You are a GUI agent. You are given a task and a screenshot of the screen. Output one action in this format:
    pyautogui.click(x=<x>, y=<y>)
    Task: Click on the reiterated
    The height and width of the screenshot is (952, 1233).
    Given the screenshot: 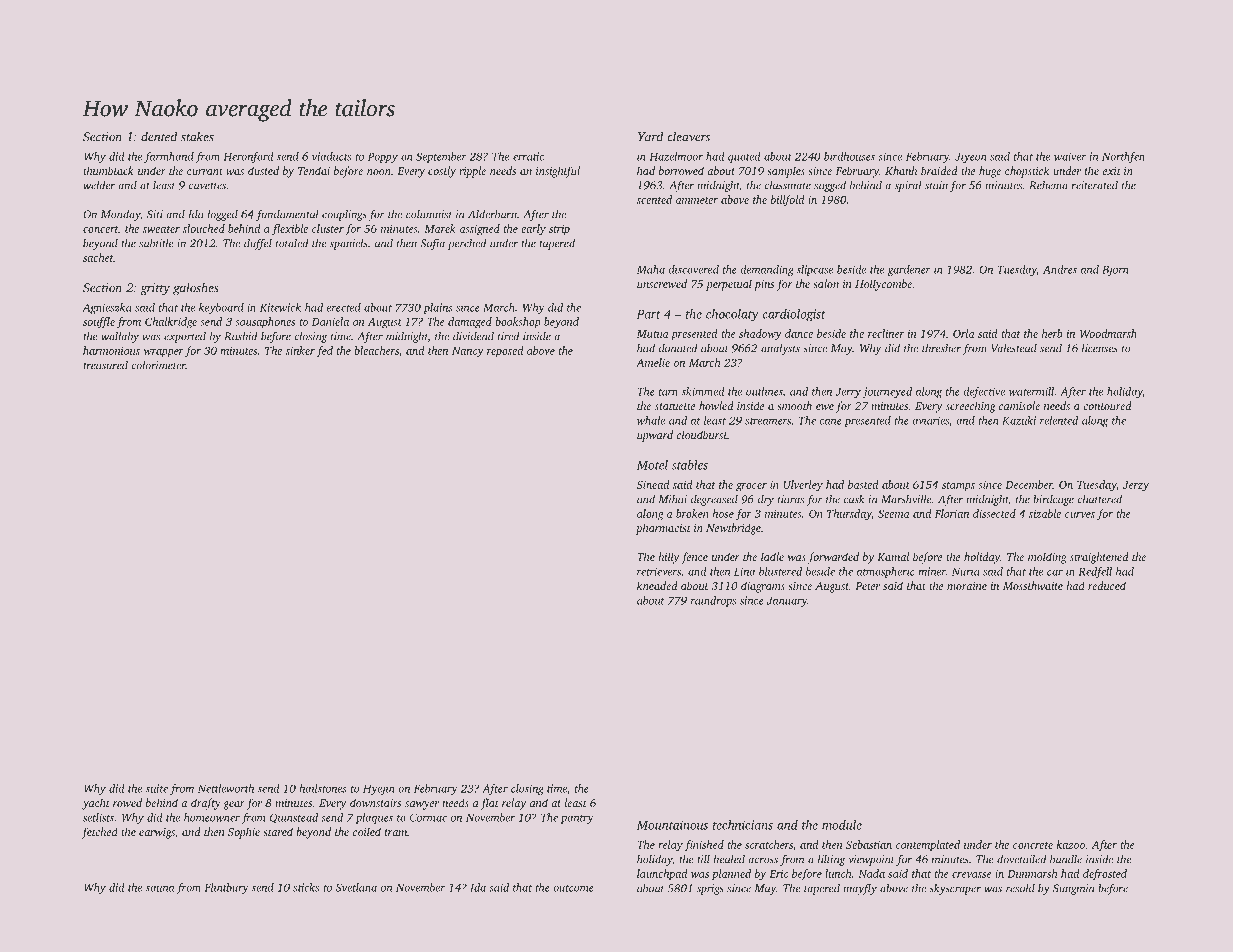 What is the action you would take?
    pyautogui.click(x=1095, y=185)
